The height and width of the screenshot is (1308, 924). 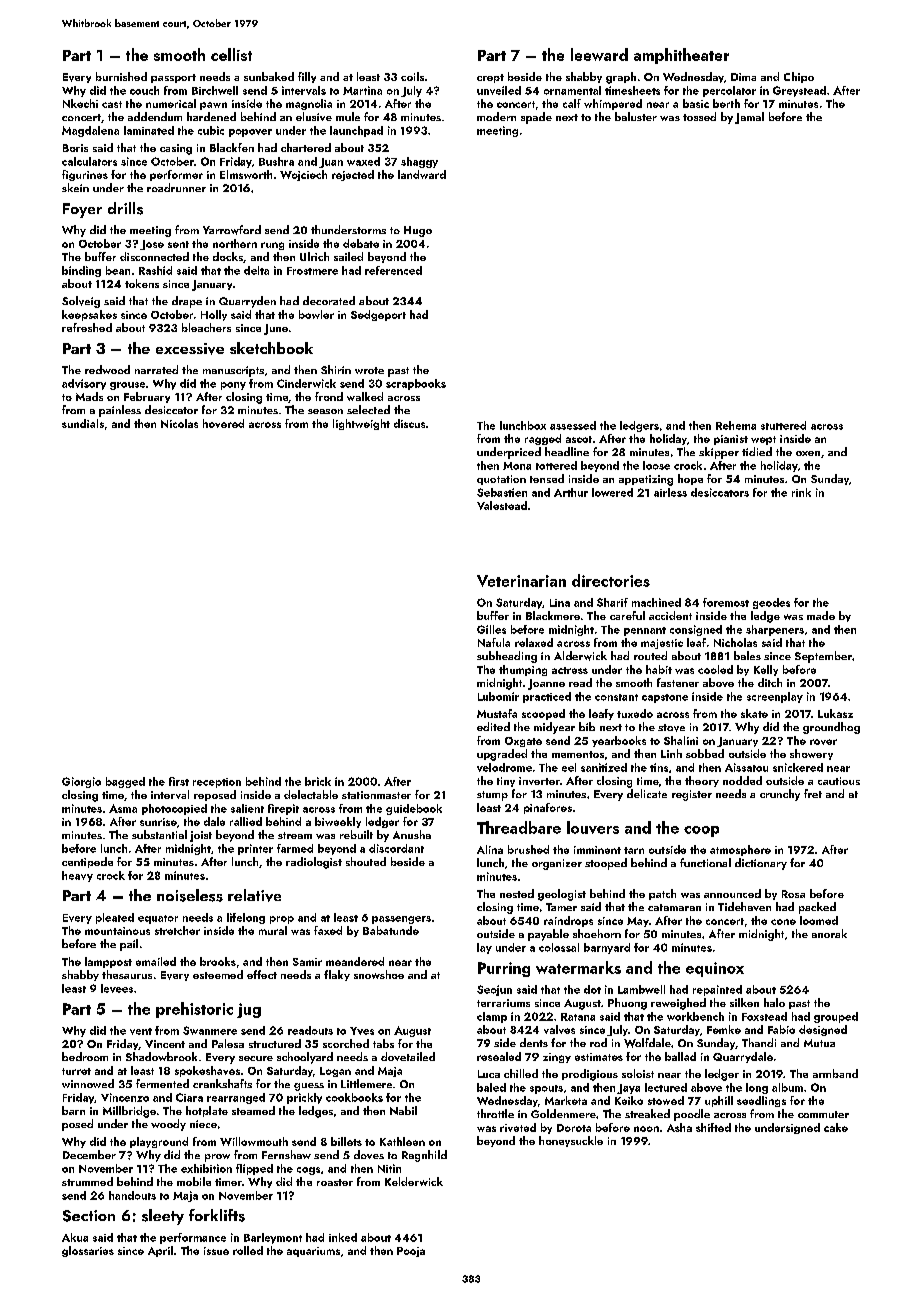 I want to click on burnished, so click(x=121, y=76).
